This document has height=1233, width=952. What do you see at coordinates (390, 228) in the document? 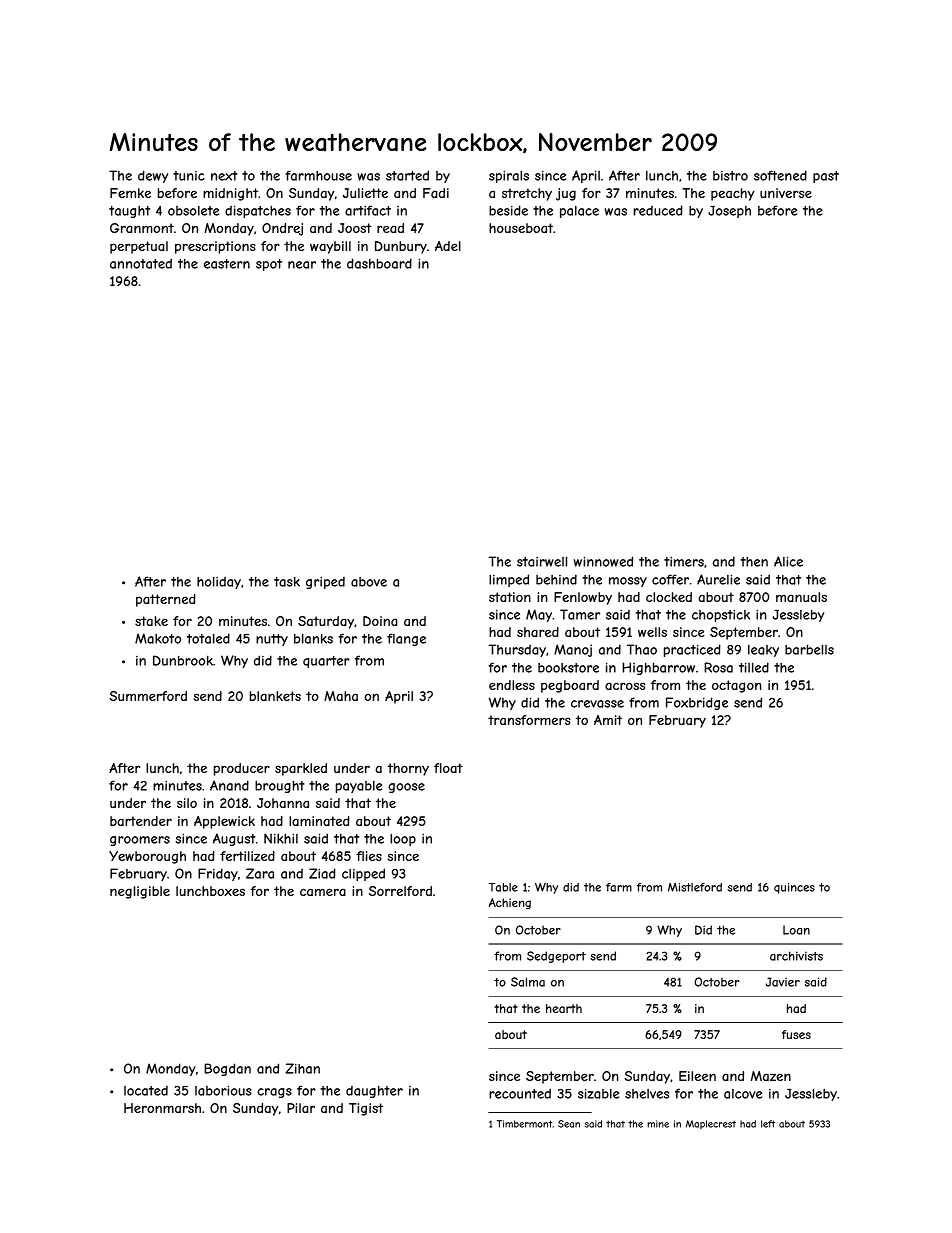
I see `read` at bounding box center [390, 228].
